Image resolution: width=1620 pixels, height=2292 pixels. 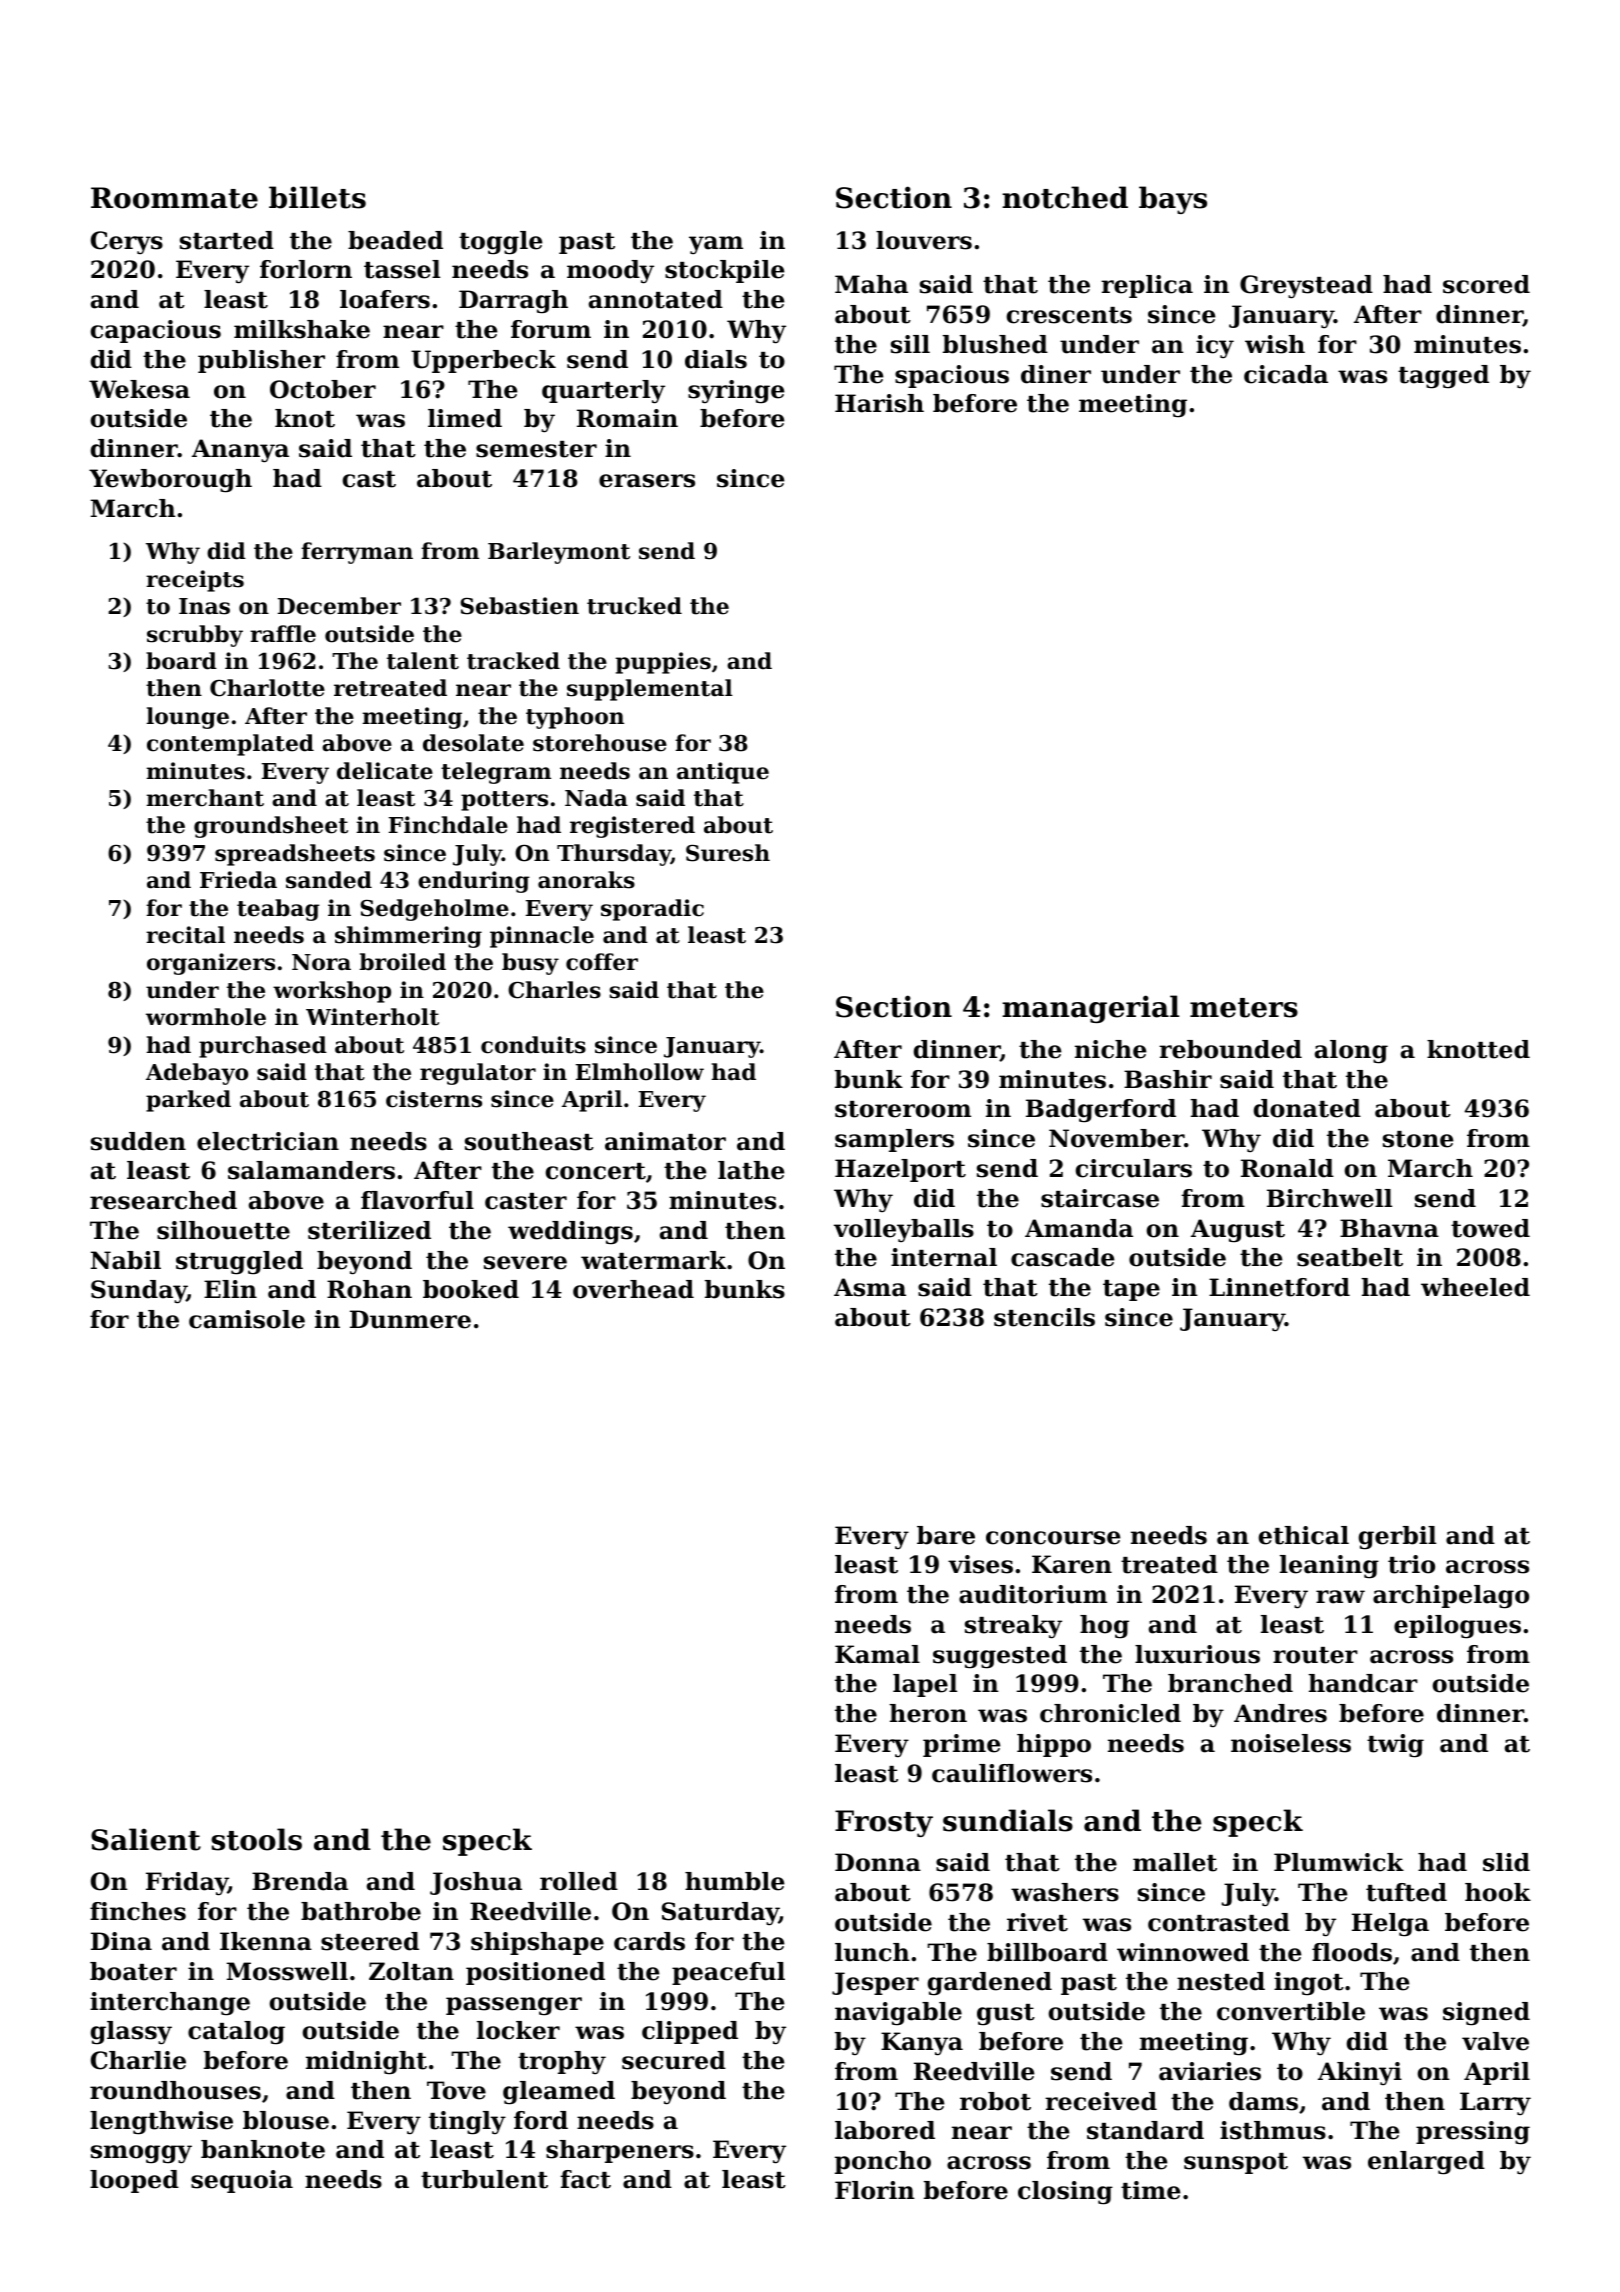 I want to click on along, so click(x=1351, y=1052).
